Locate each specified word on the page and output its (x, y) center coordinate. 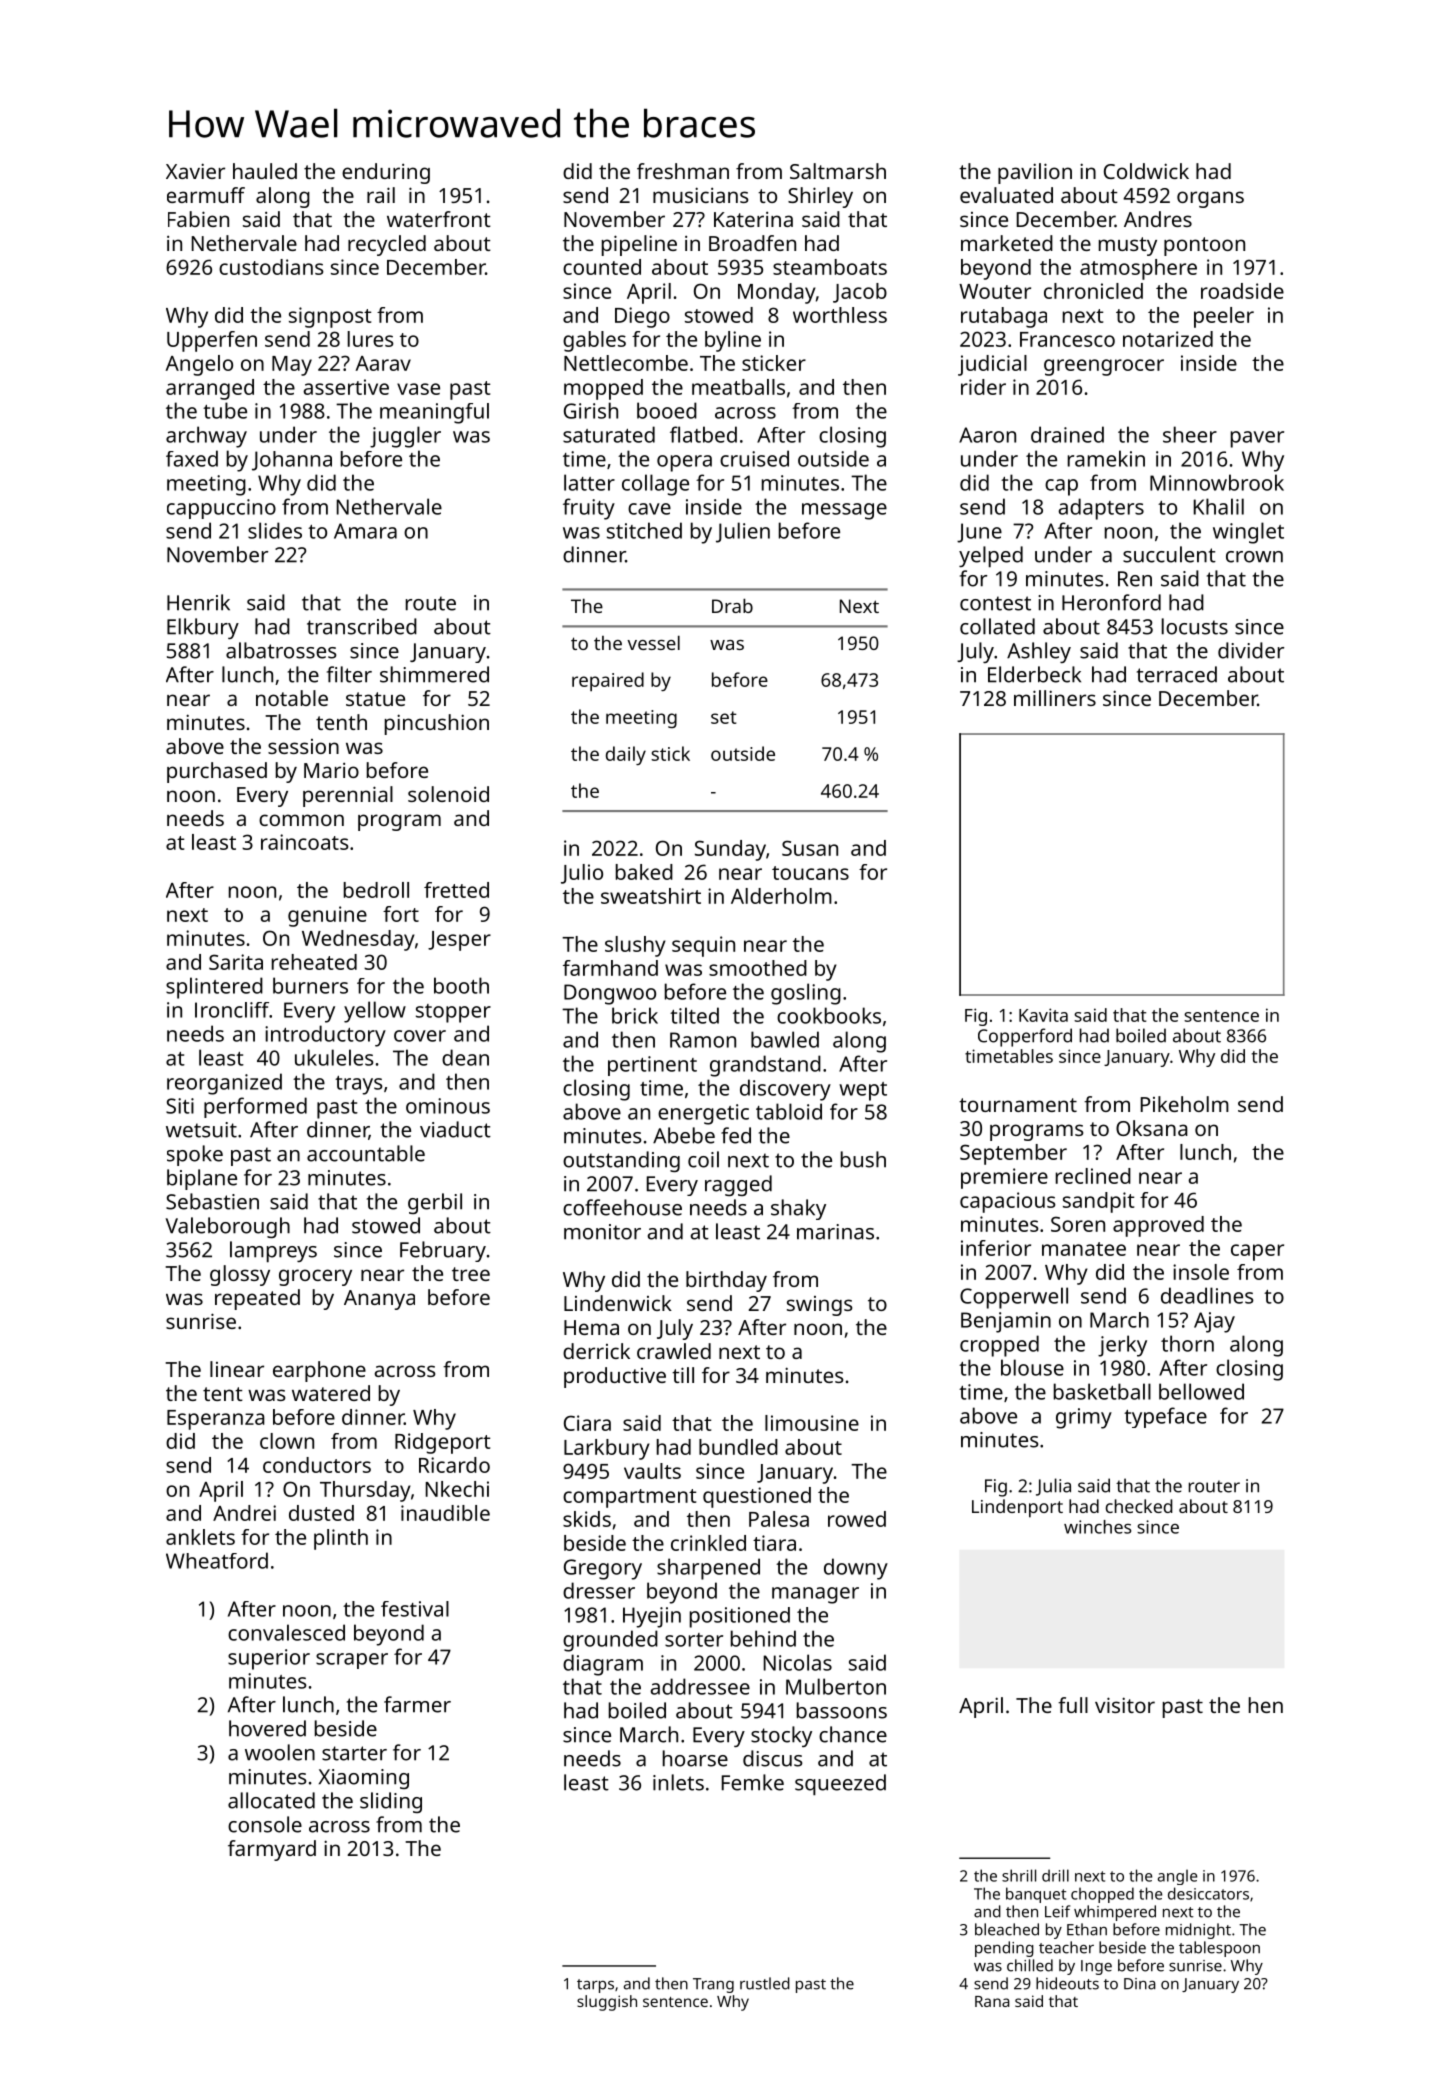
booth (461, 985)
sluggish (607, 2003)
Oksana (1152, 1128)
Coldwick (1146, 171)
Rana (992, 2001)
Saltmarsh (838, 171)
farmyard (272, 1850)
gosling (806, 994)
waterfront (439, 219)
